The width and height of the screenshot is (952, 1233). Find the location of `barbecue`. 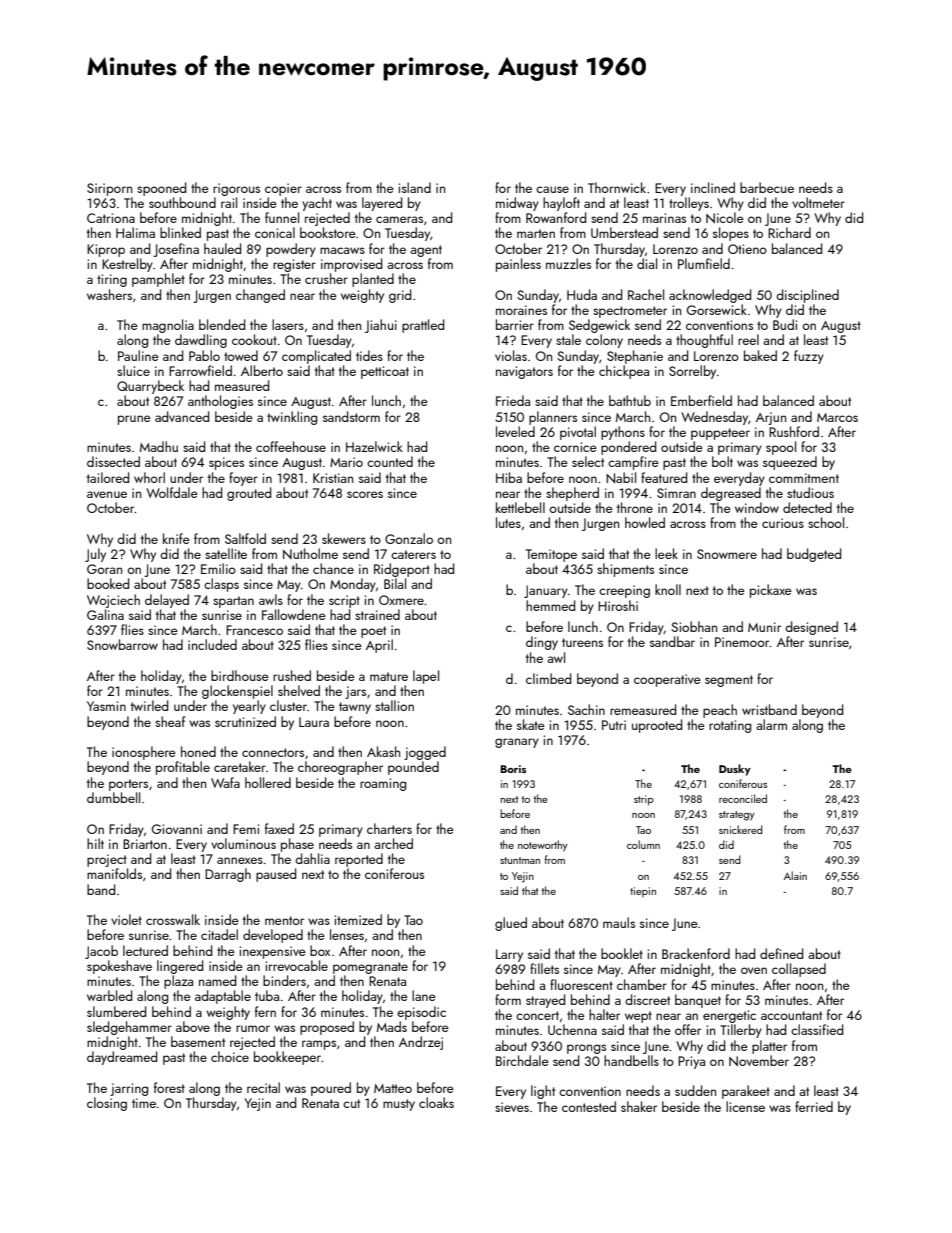

barbecue is located at coordinates (767, 187).
